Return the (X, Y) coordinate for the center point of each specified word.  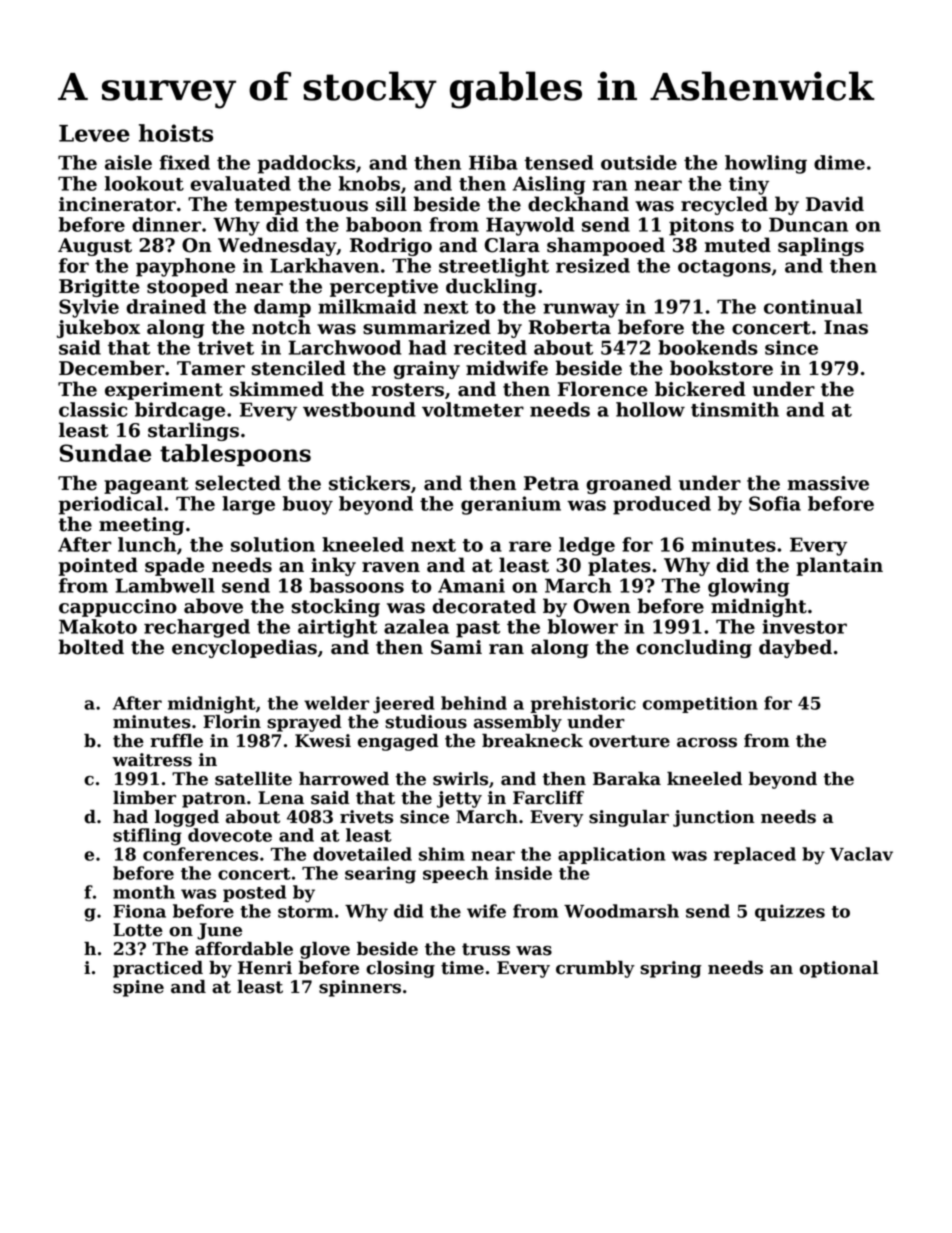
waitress (152, 760)
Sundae (105, 453)
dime (839, 162)
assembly (518, 723)
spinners (360, 988)
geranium (511, 505)
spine (138, 988)
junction (714, 818)
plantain (839, 566)
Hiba (493, 162)
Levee (94, 133)
